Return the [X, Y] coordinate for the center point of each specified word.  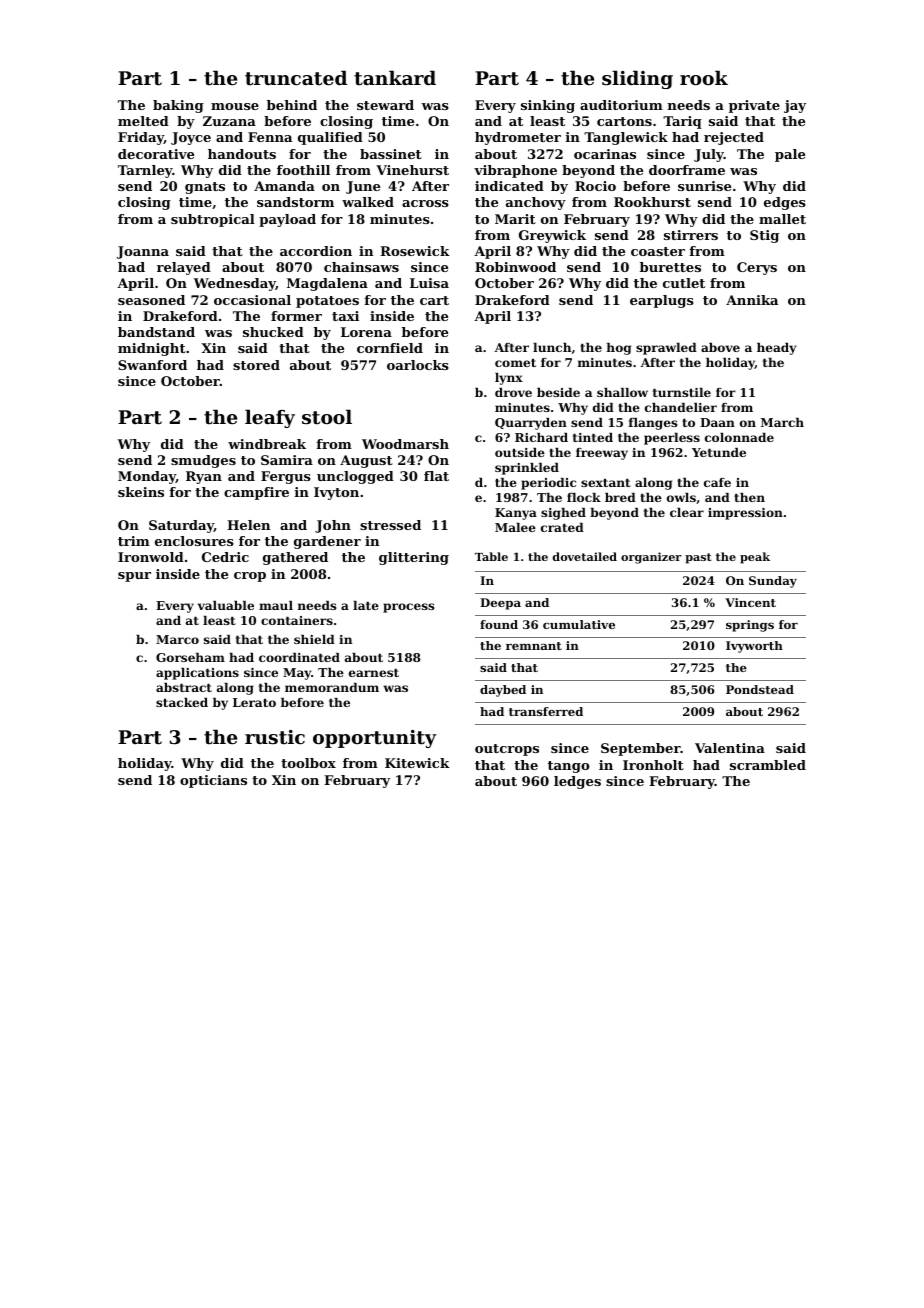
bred [620, 497]
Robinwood [515, 267]
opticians [213, 781]
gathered [295, 558]
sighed [563, 514]
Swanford [152, 365]
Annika [752, 300]
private [754, 106]
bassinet [391, 154]
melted [143, 121]
